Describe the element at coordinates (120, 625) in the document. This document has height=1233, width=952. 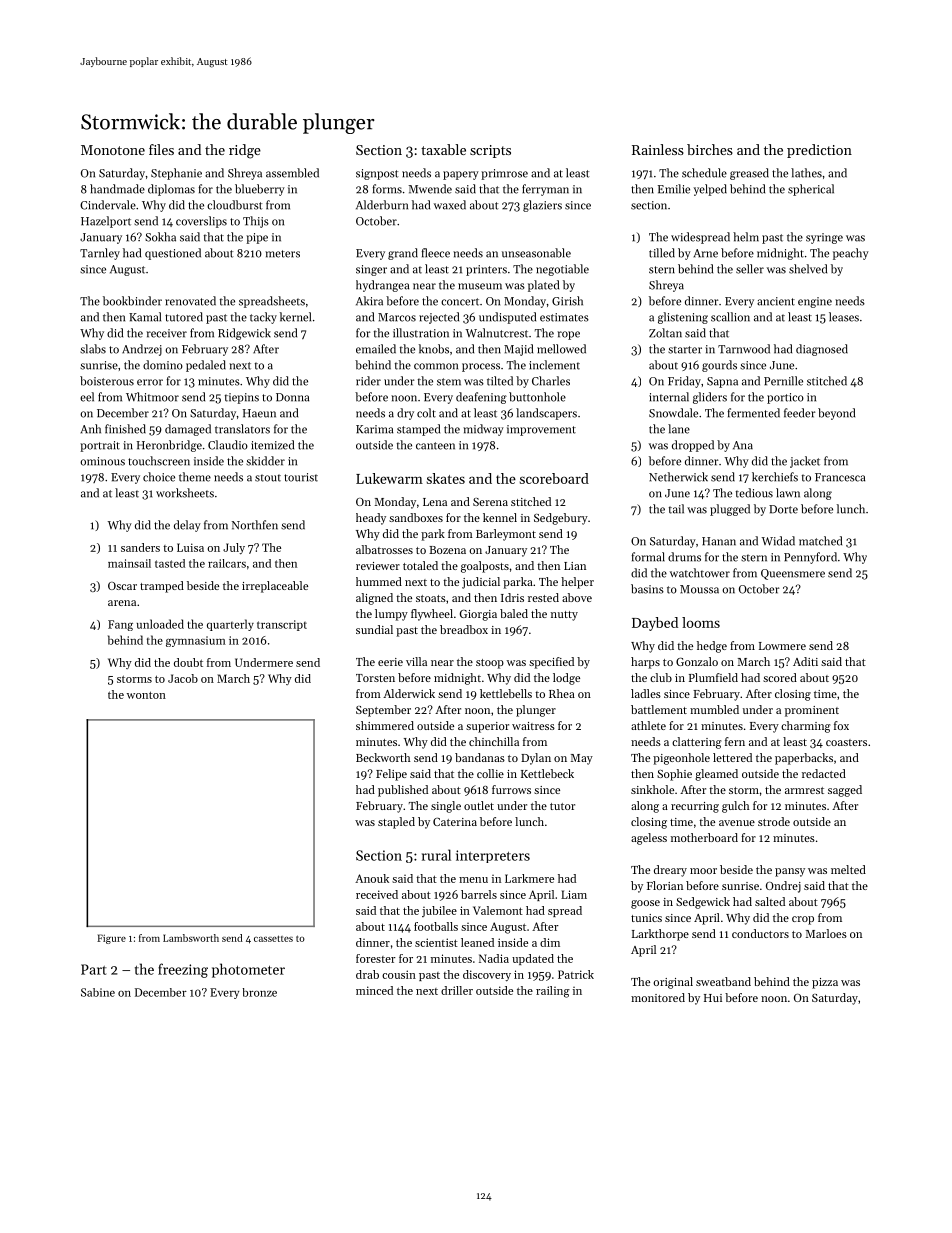
I see `Fang` at that location.
